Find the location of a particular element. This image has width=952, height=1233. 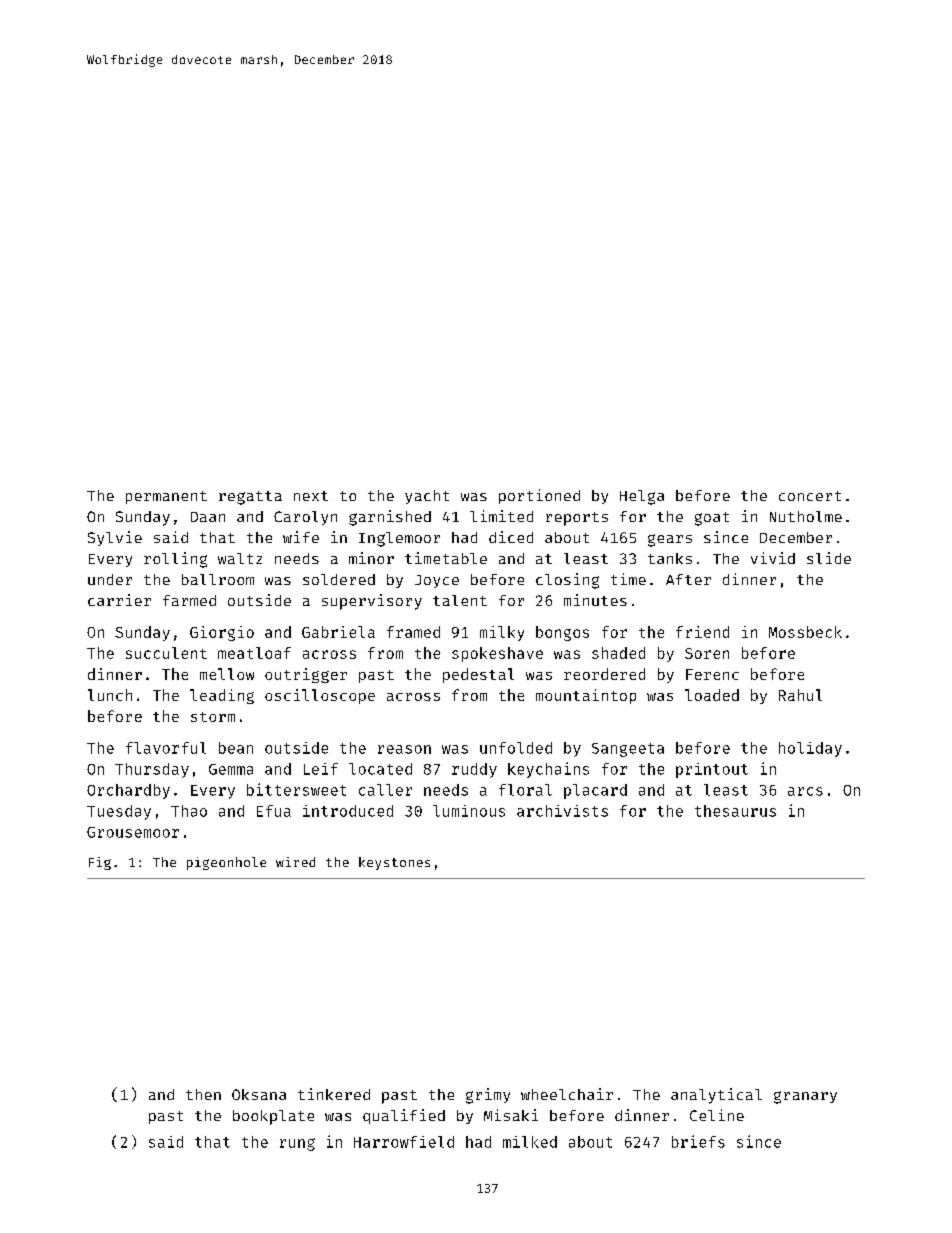

next is located at coordinates (311, 496).
